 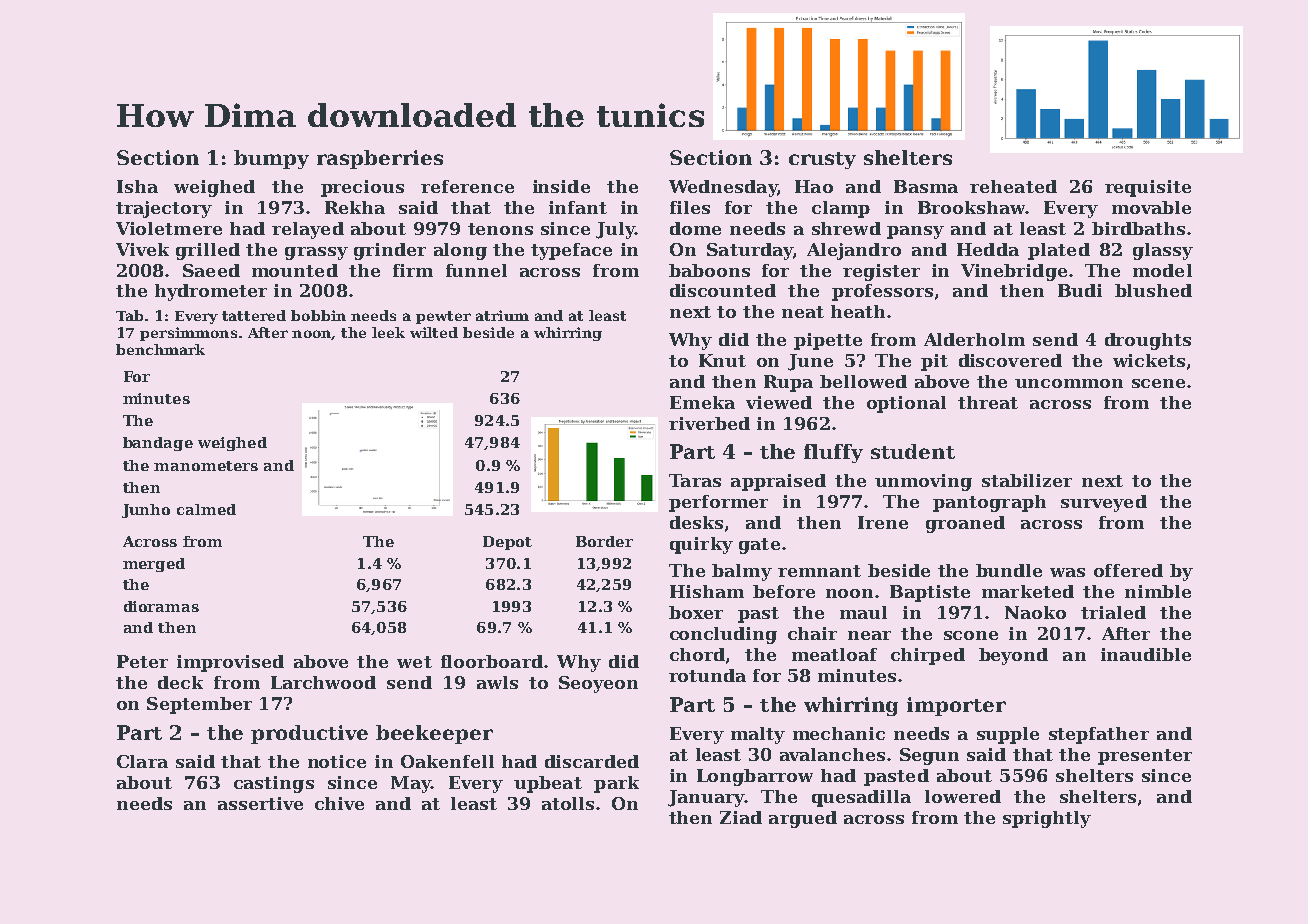 I want to click on atolls, so click(x=568, y=803).
